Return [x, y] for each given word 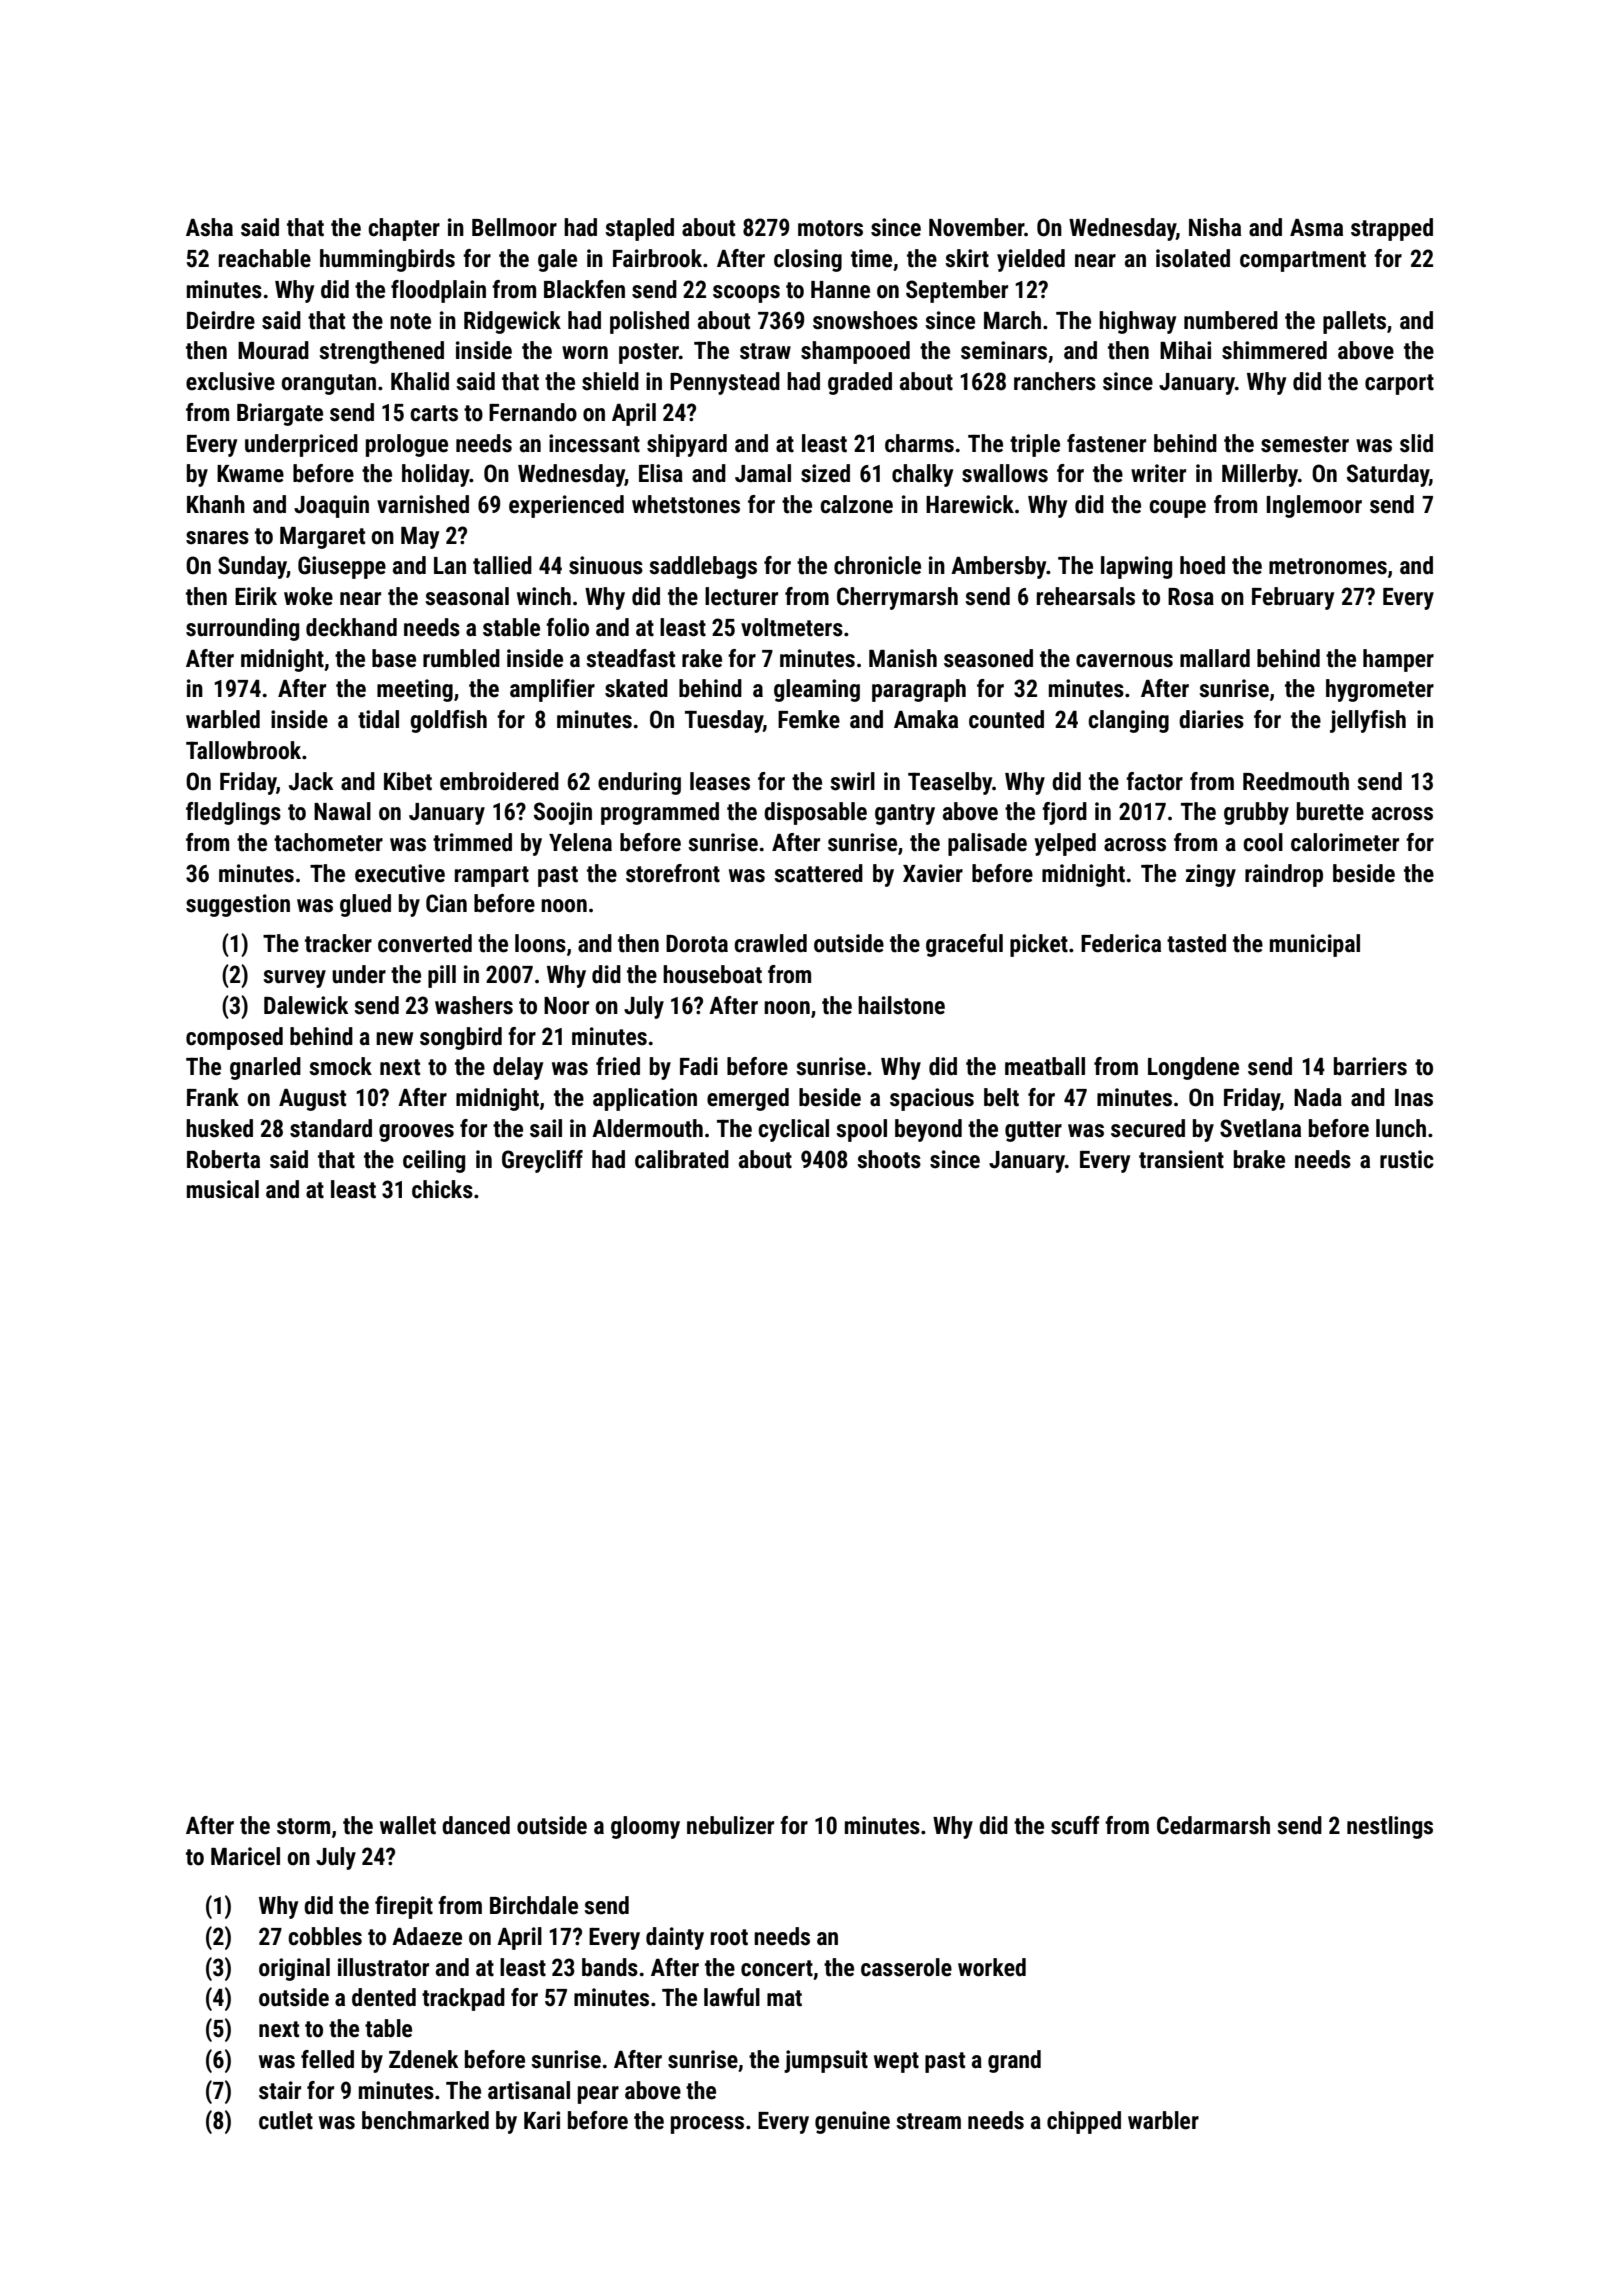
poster [649, 353]
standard [331, 1128]
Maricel [245, 1856]
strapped [1392, 229]
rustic [1407, 1159]
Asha [209, 227]
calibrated [682, 1159]
